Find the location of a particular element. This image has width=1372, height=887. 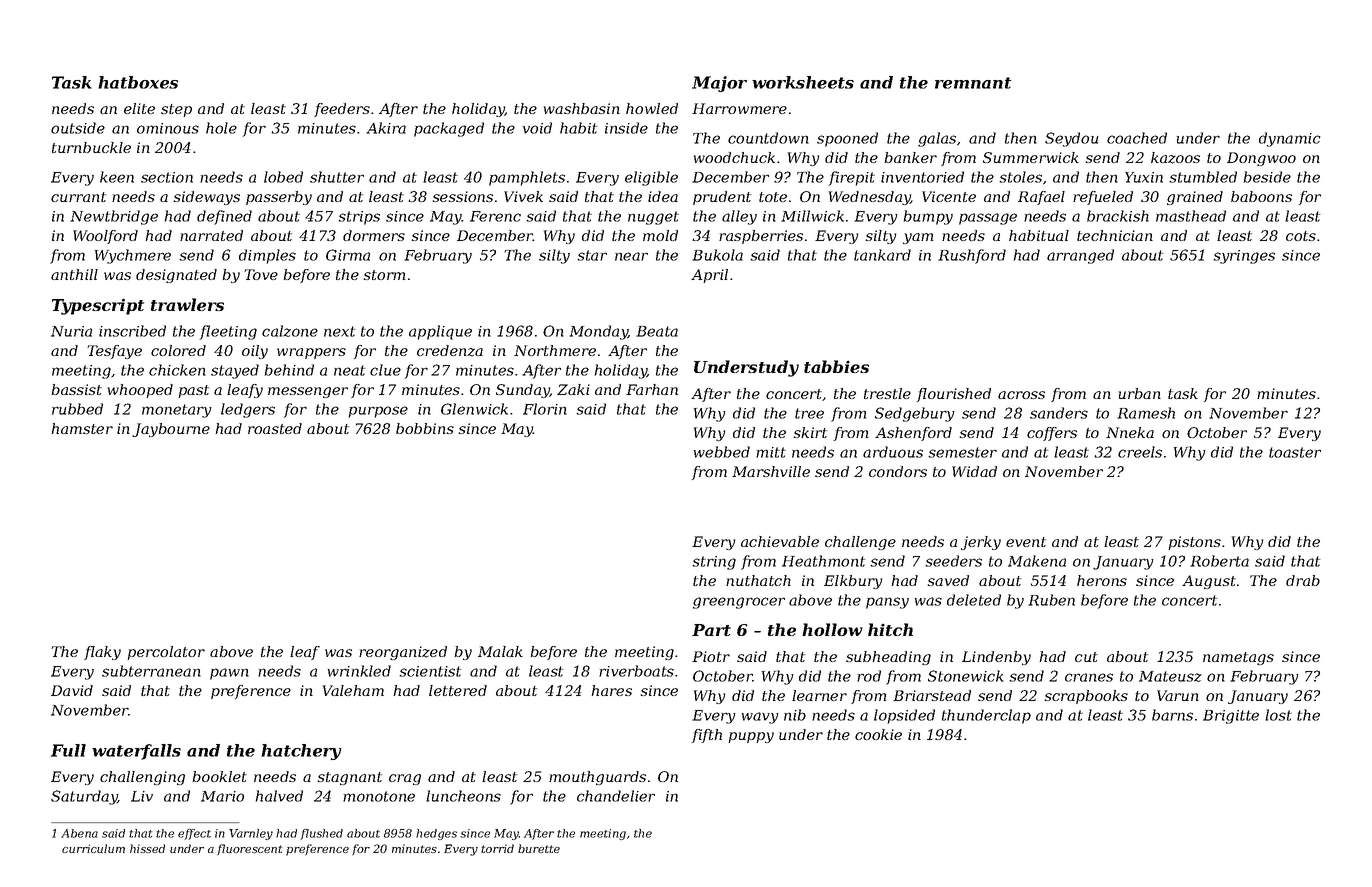

hamster is located at coordinates (82, 428).
